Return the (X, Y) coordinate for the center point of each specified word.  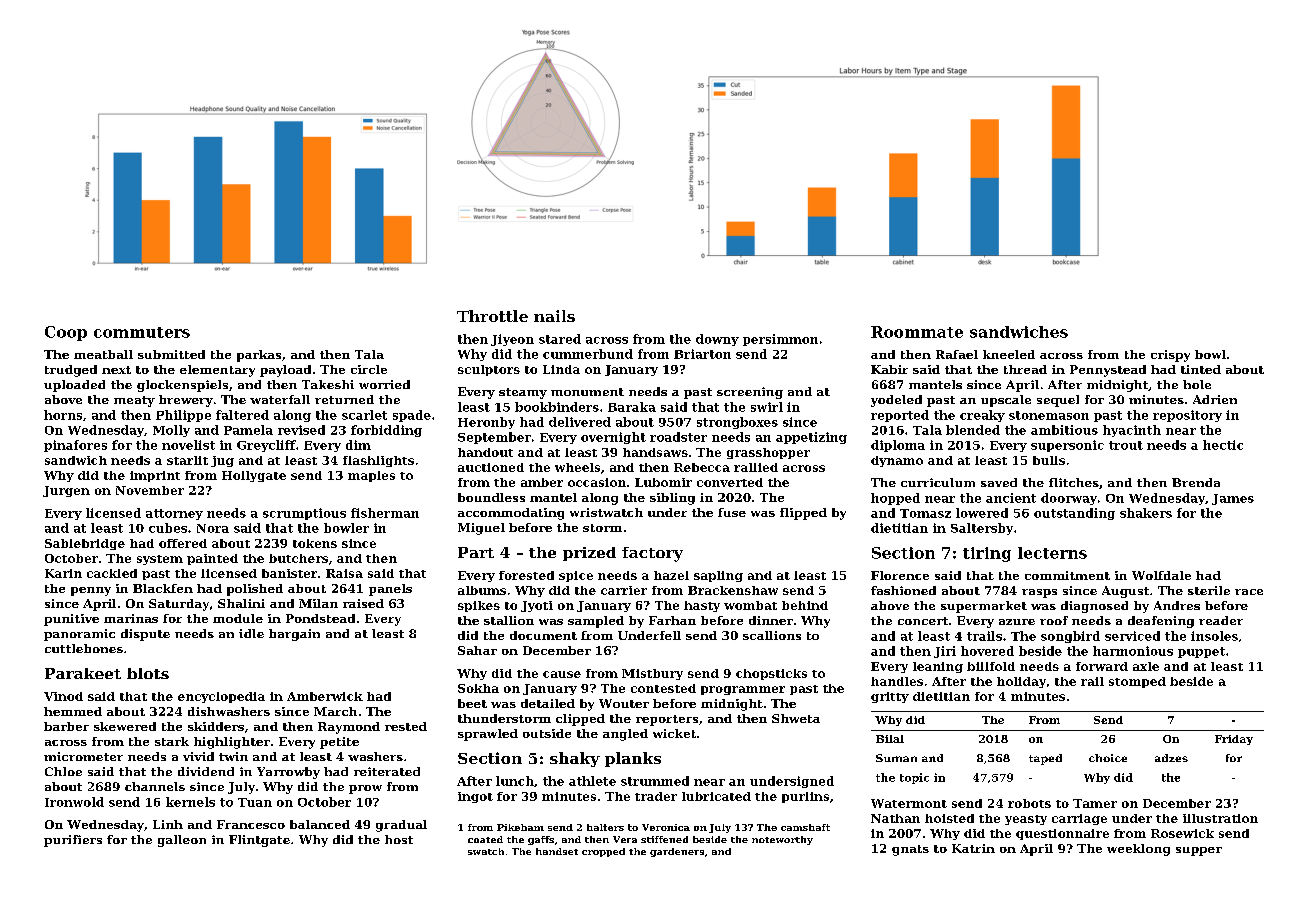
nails (554, 316)
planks (633, 759)
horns (63, 415)
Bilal (890, 739)
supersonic (1067, 446)
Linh (168, 824)
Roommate (917, 332)
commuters (142, 332)
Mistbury (652, 674)
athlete (592, 781)
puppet (1201, 652)
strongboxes (737, 423)
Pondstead (320, 618)
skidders (216, 726)
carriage (1079, 819)
